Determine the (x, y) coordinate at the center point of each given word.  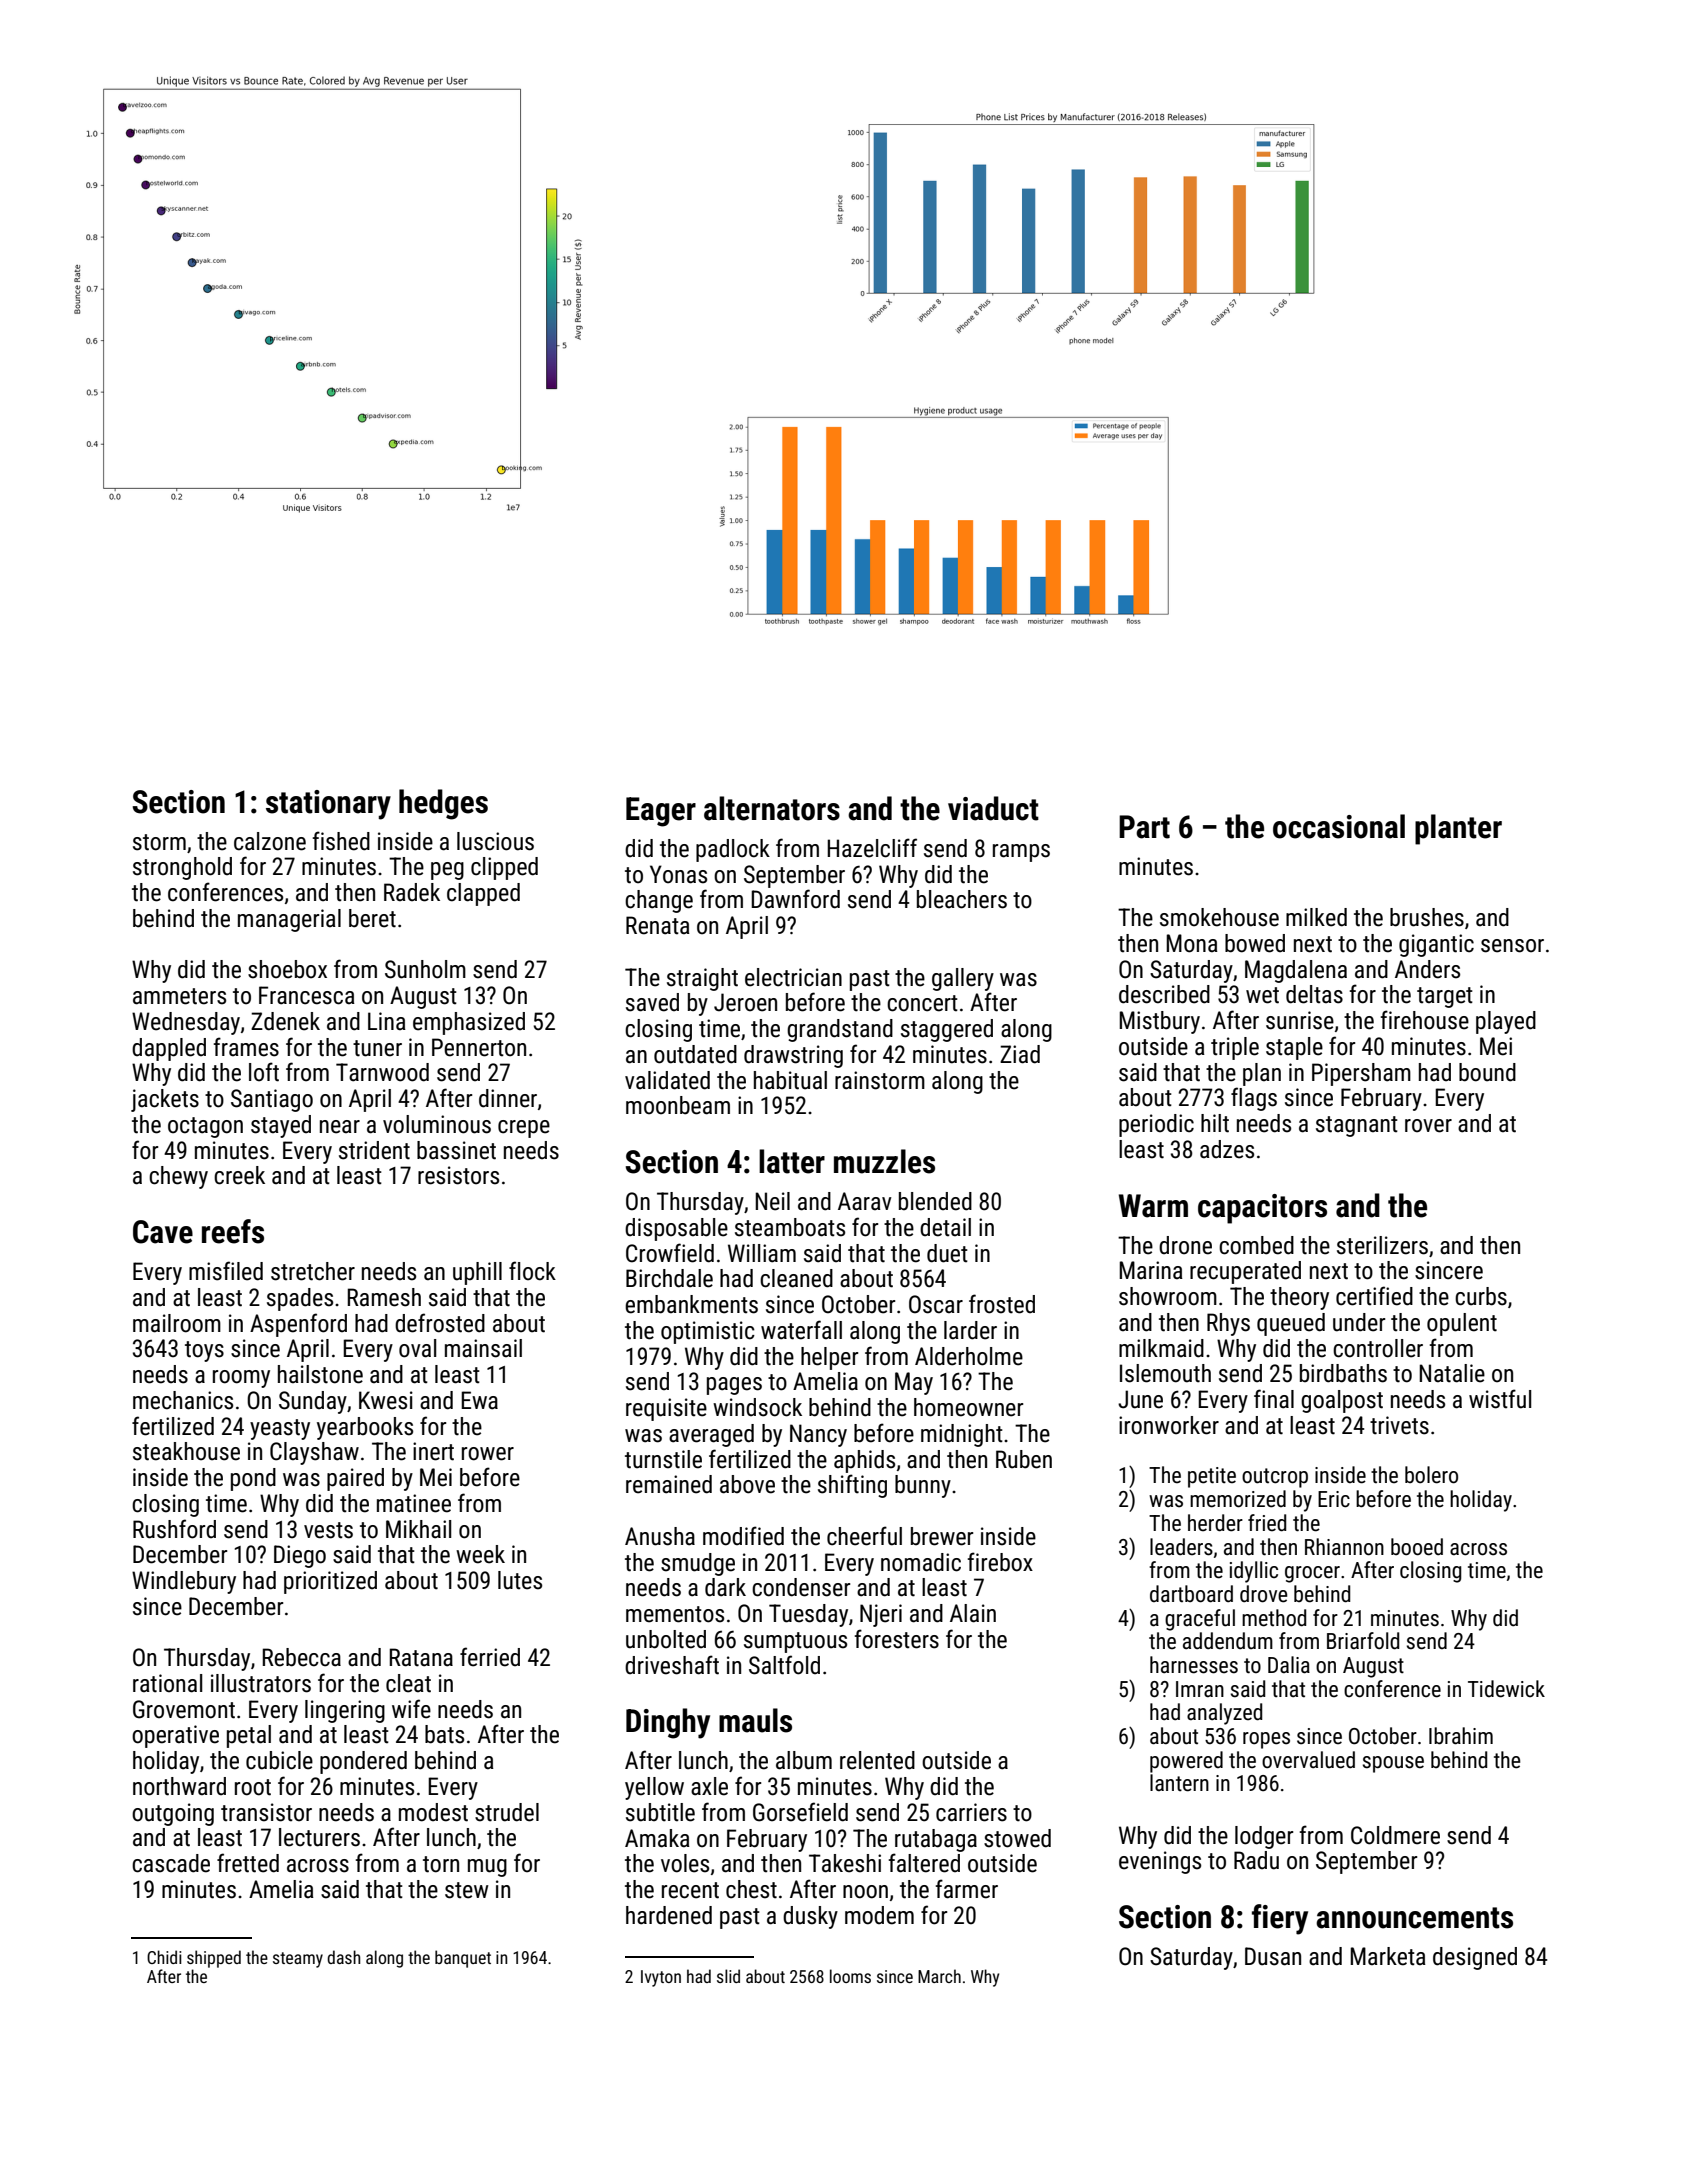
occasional (1339, 826)
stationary (328, 805)
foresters (897, 1639)
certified (1374, 1296)
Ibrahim (1461, 1736)
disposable (676, 1229)
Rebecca (302, 1657)
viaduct (993, 808)
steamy (298, 1960)
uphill (477, 1273)
